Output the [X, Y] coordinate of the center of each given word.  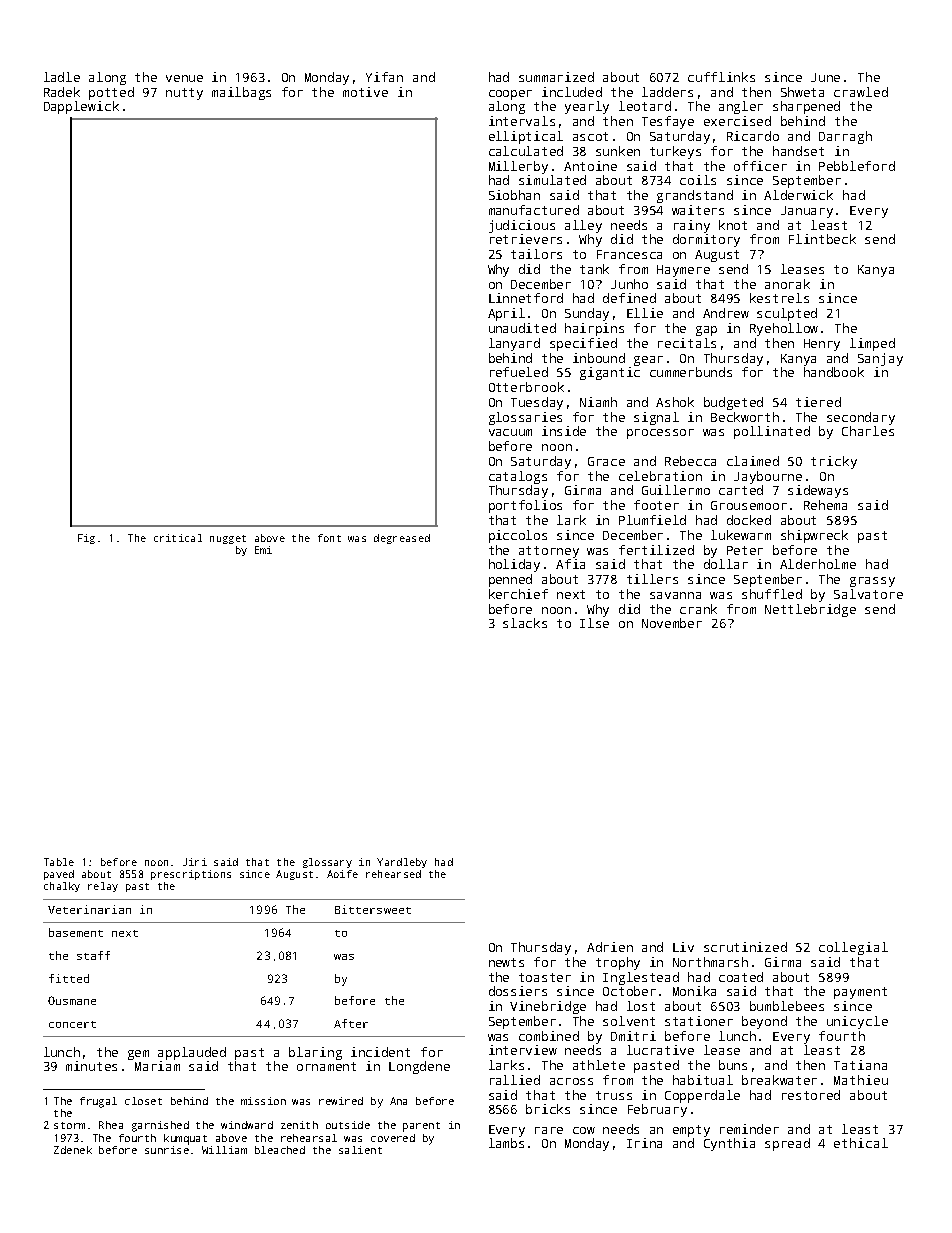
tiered [818, 402]
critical [178, 538]
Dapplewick [81, 107]
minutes [91, 1066]
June [825, 77]
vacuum [510, 432]
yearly [587, 107]
